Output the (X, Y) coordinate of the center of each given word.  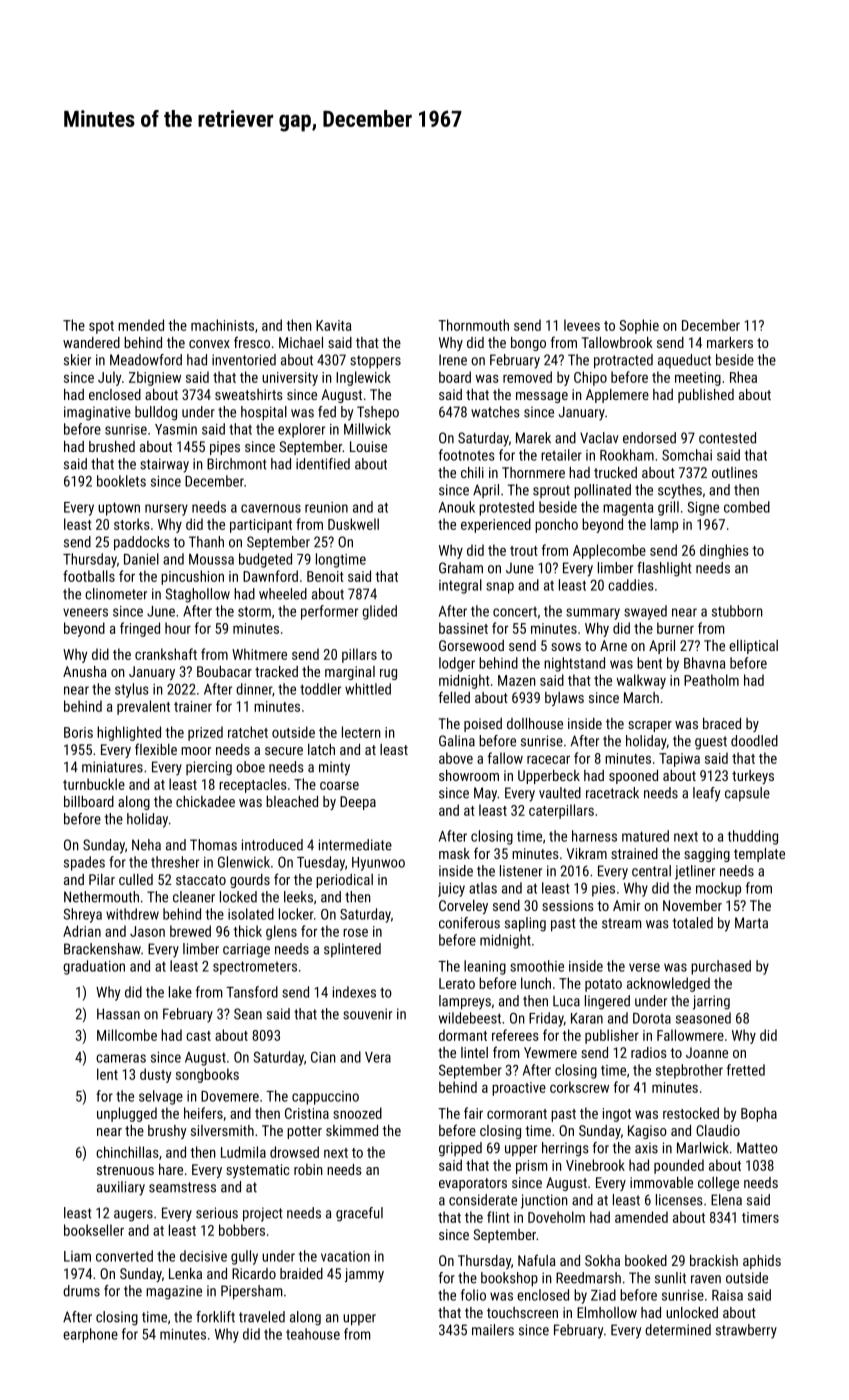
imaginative (97, 413)
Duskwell (353, 524)
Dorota (652, 1018)
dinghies (724, 551)
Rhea (743, 377)
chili (472, 472)
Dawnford (270, 576)
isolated (251, 914)
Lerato (457, 983)
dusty (155, 1075)
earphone (90, 1335)
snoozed (357, 1113)
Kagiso (647, 1132)
